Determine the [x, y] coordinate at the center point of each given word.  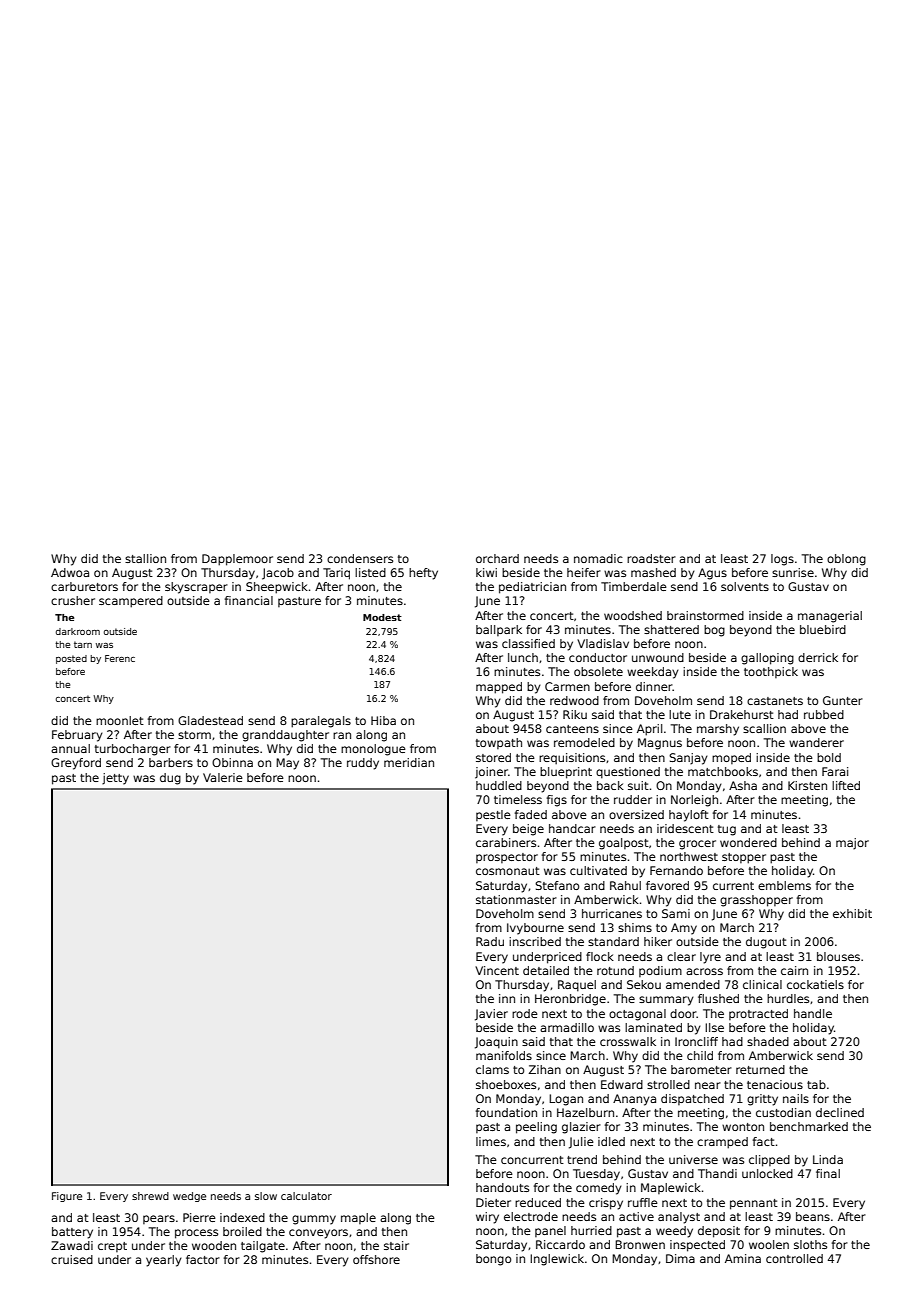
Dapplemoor [237, 560]
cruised [72, 1259]
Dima [680, 1258]
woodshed [633, 615]
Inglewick [557, 1260]
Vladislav [603, 643]
